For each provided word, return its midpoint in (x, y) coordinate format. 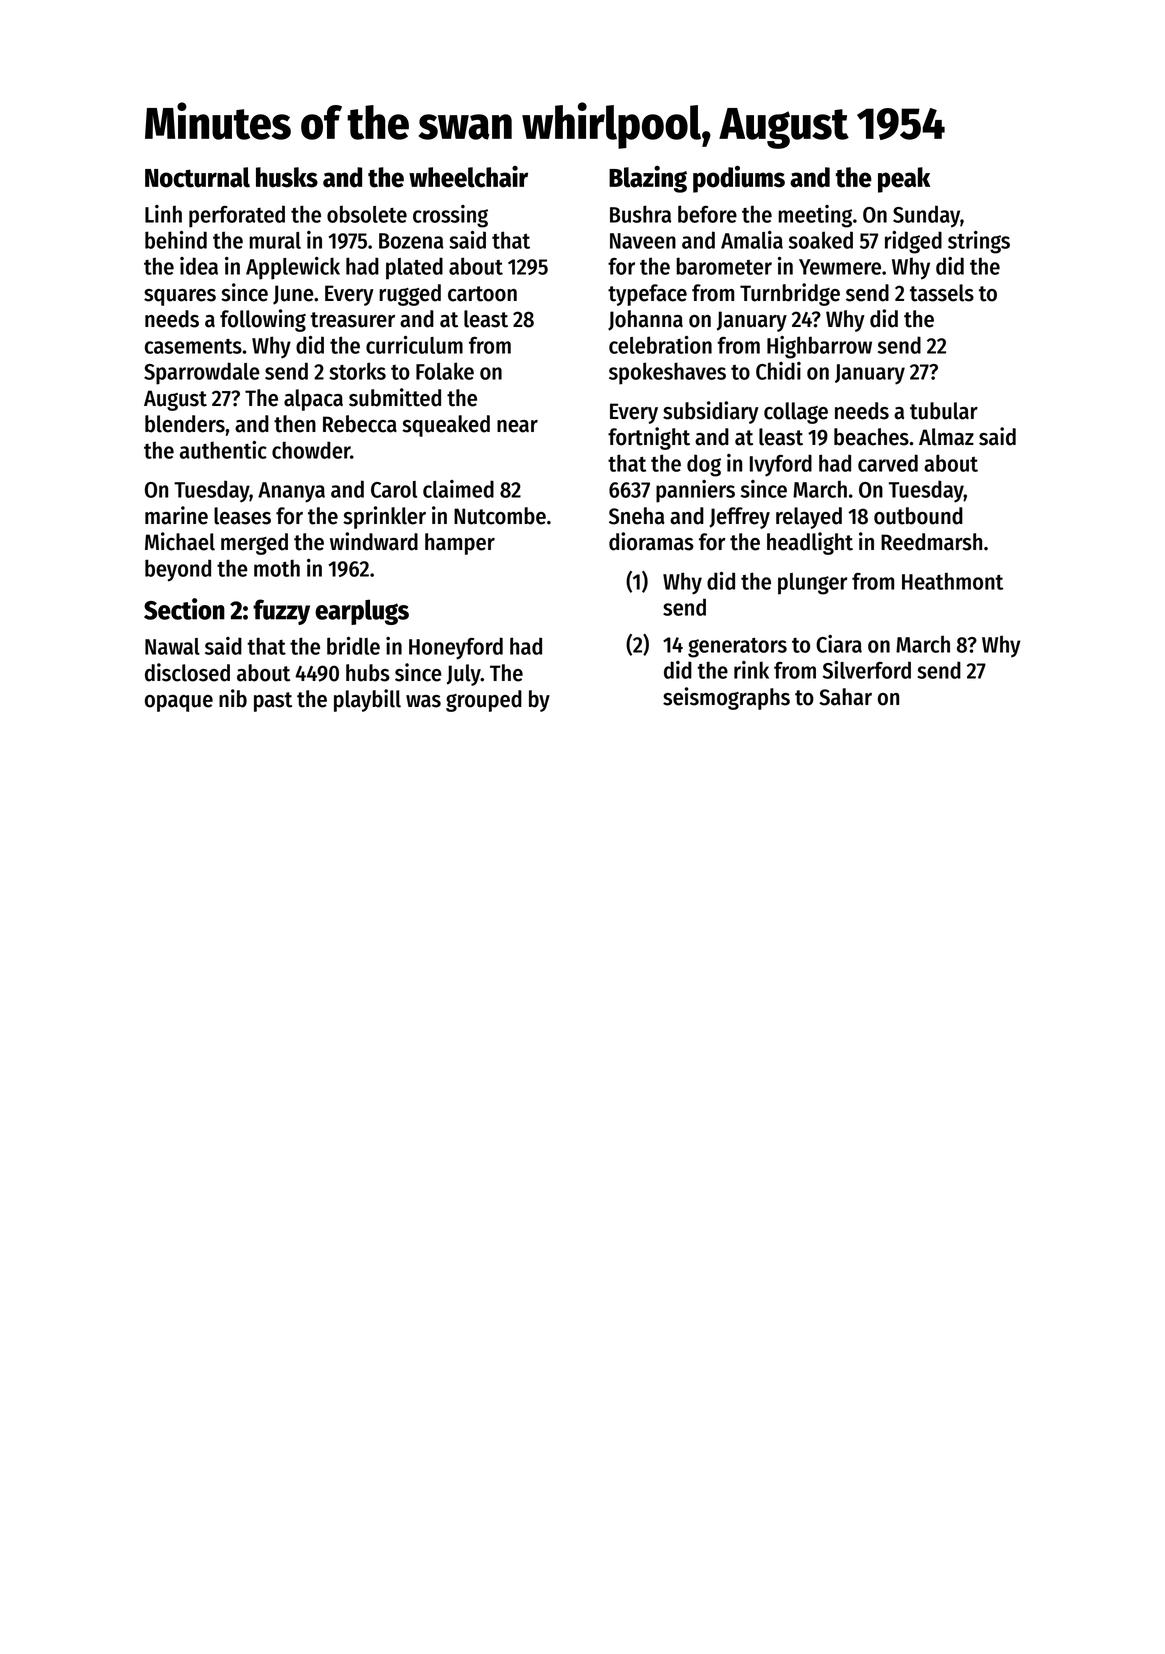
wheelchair (468, 177)
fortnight (649, 438)
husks (287, 177)
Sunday (926, 216)
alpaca (313, 400)
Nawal (172, 646)
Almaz (946, 437)
